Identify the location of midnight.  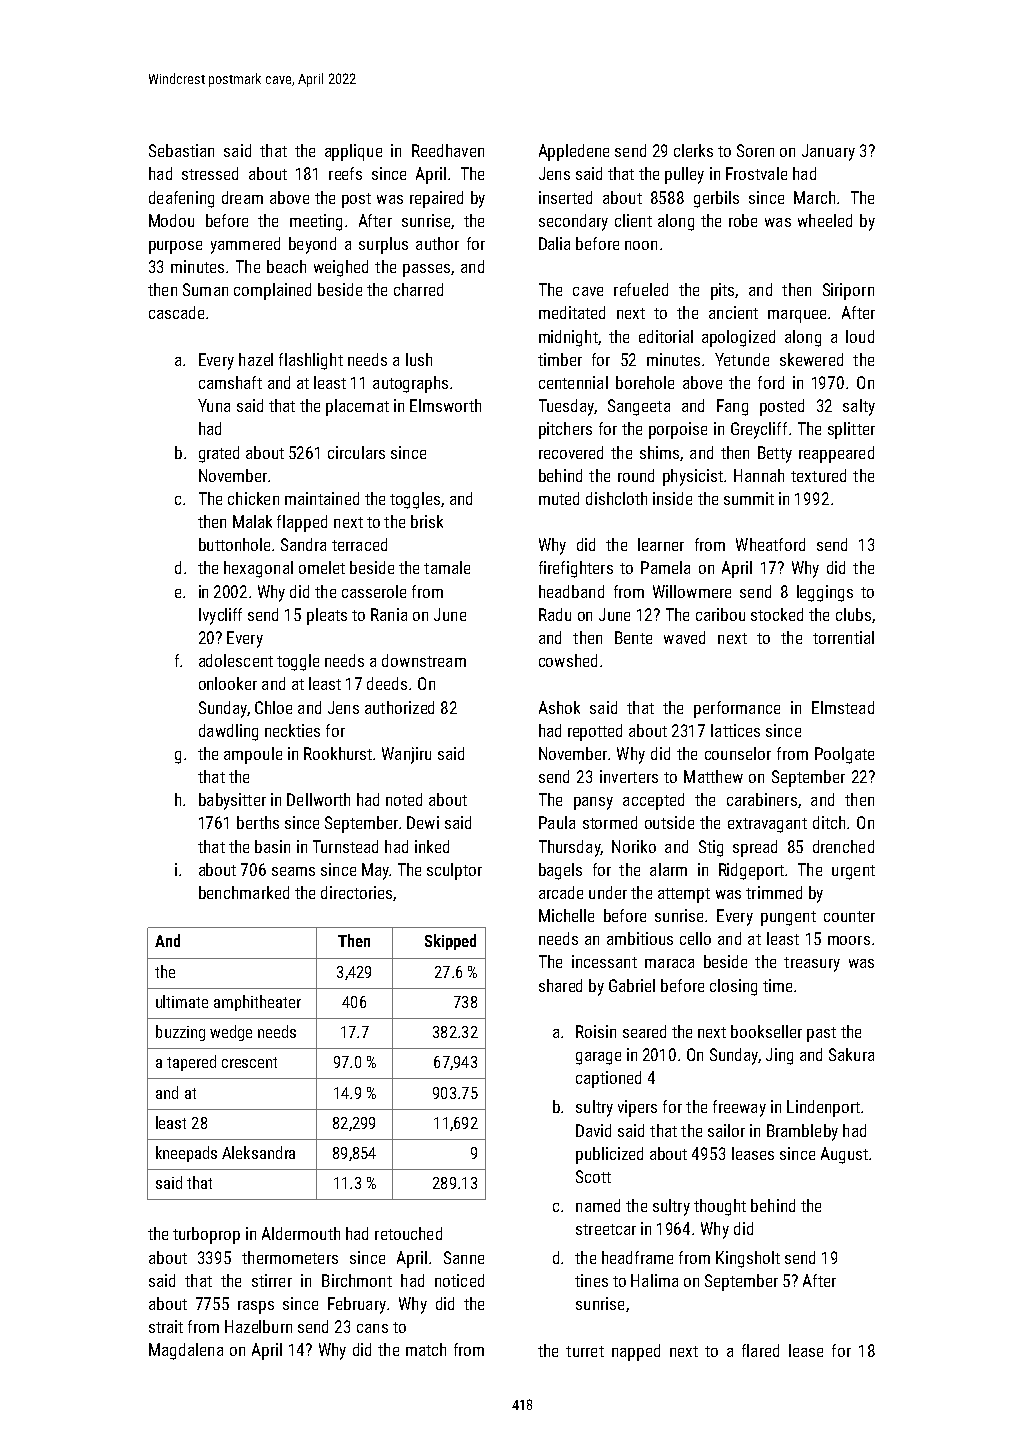
(568, 338).
